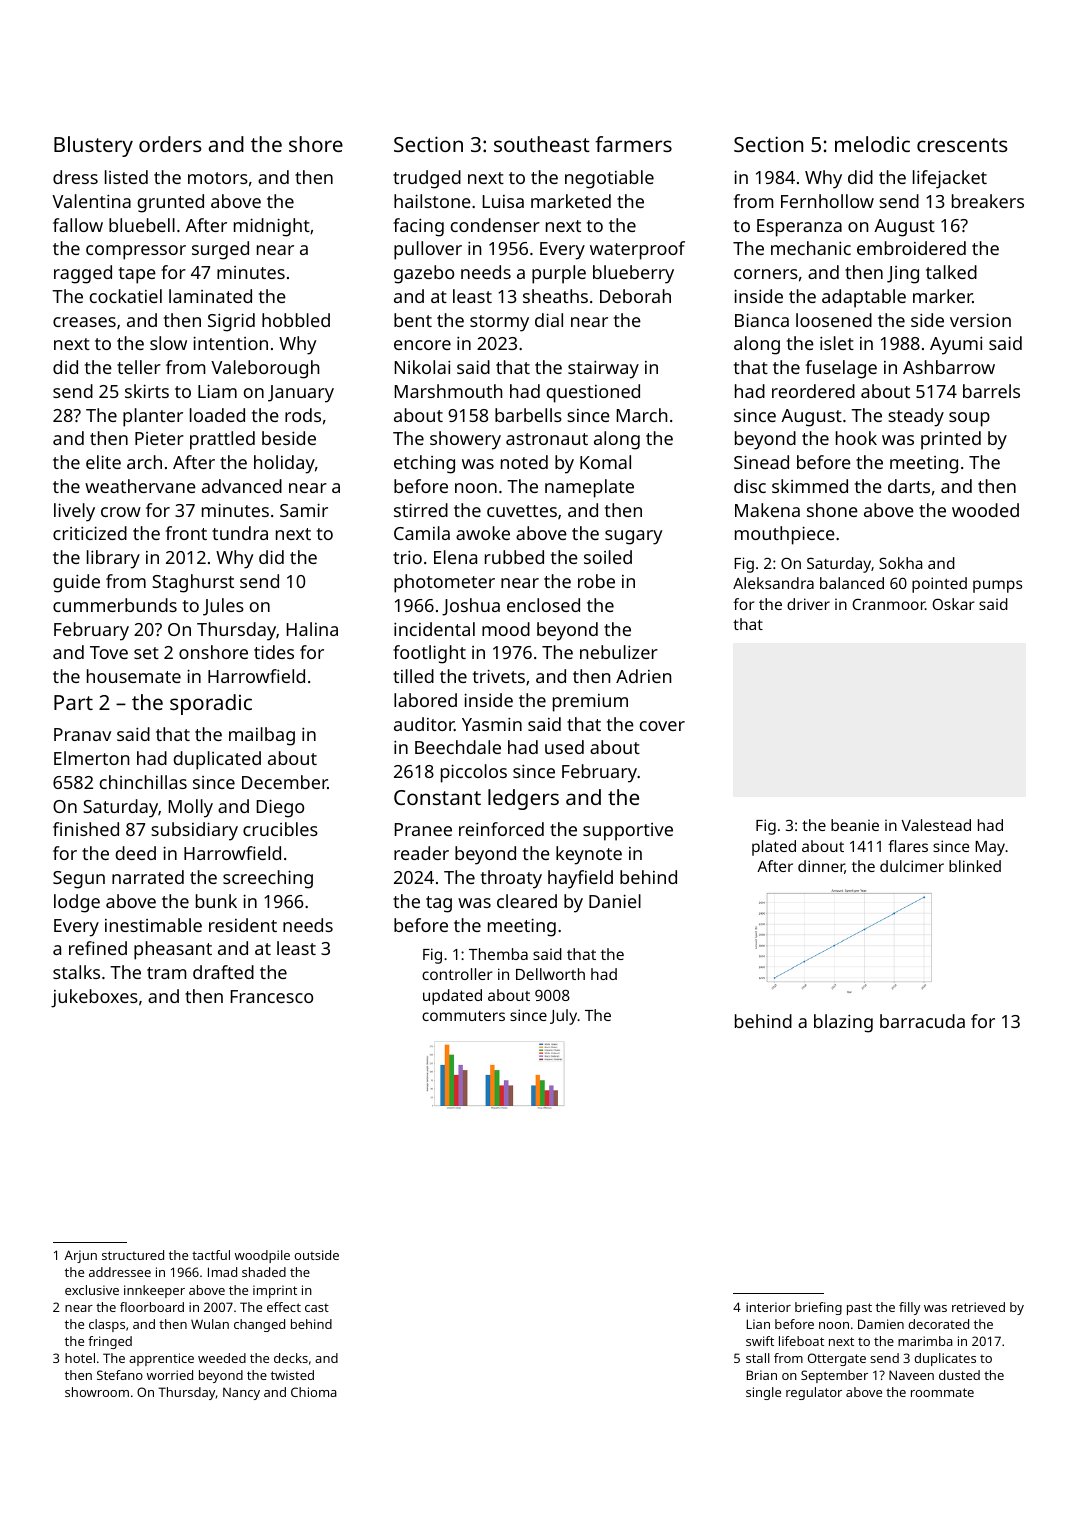  Describe the element at coordinates (314, 1392) in the screenshot. I see `Chioma` at that location.
